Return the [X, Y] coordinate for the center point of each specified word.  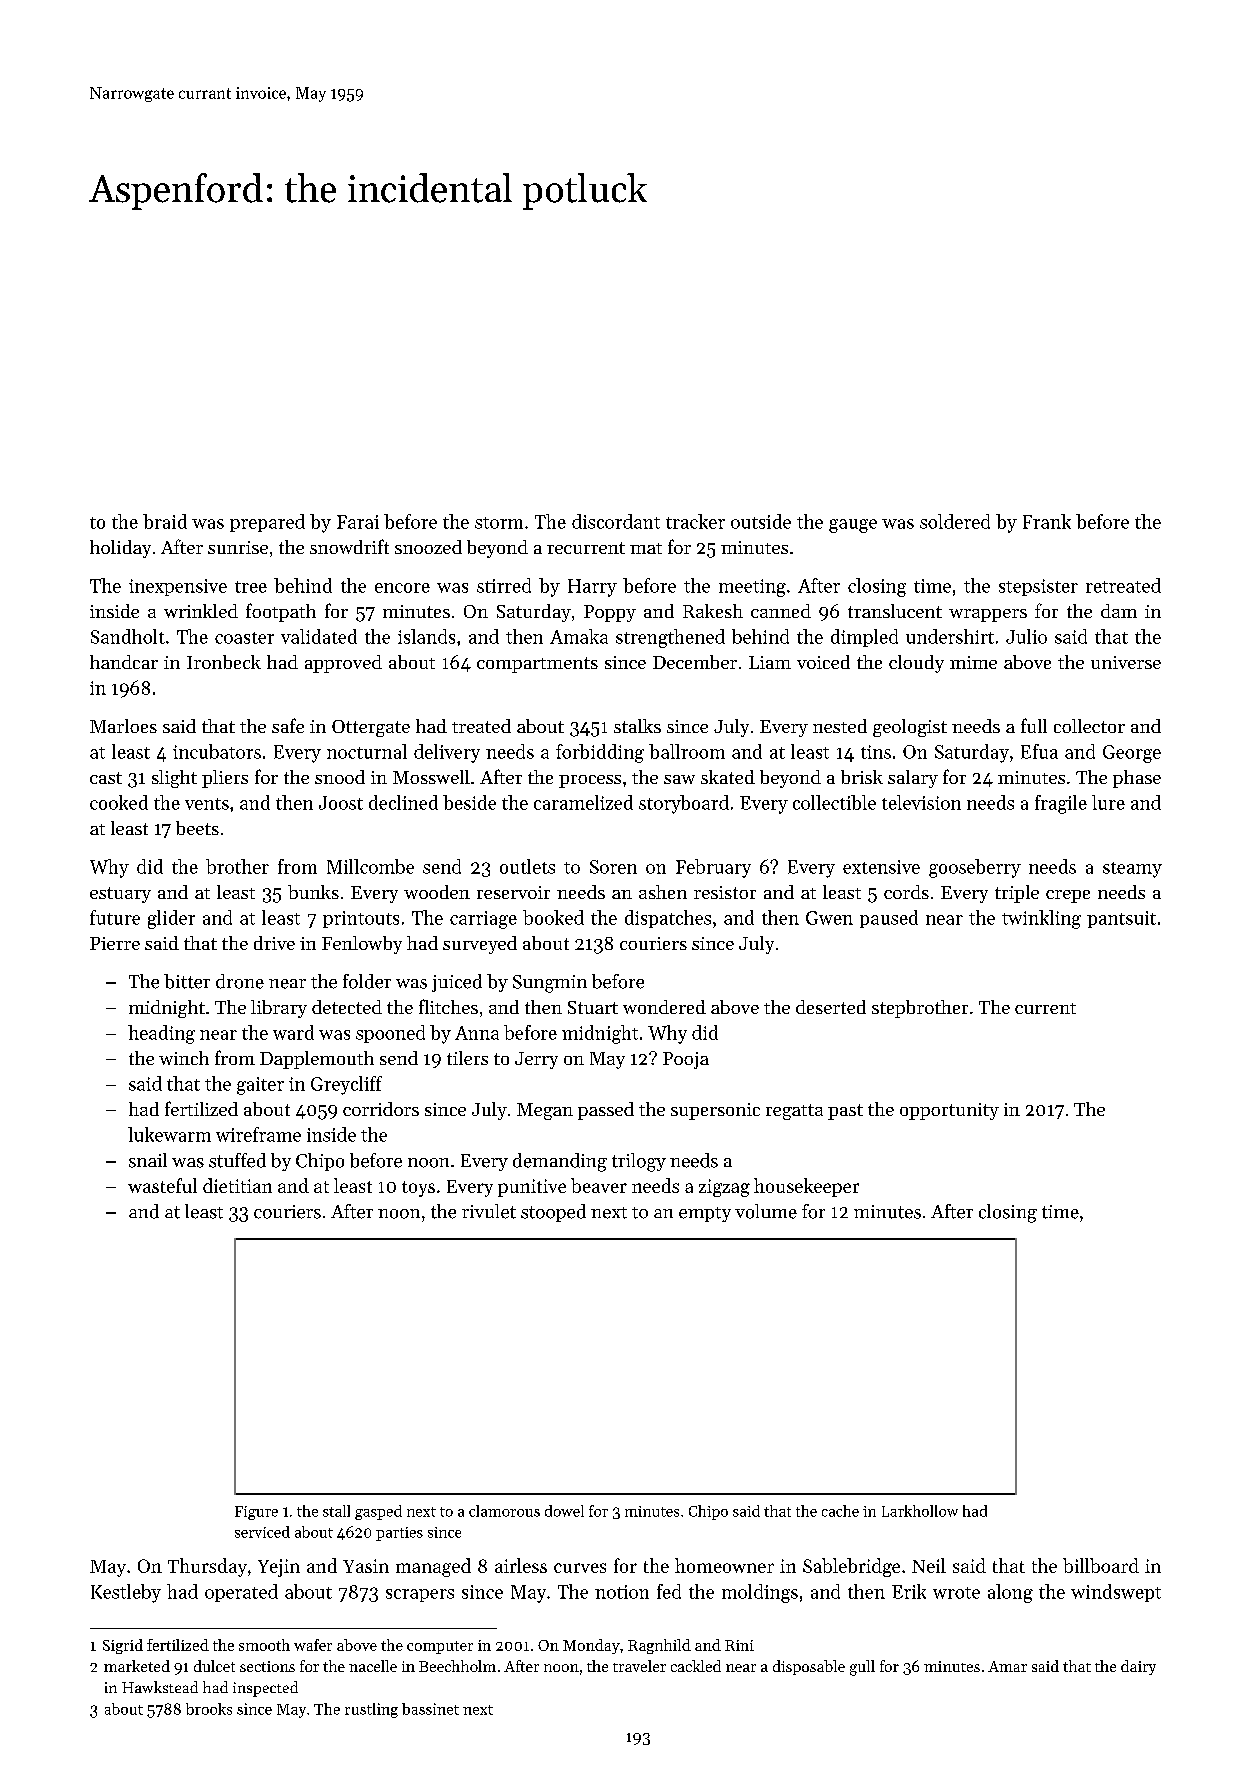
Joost [341, 803]
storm [499, 523]
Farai [358, 522]
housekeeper [806, 1187]
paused [889, 919]
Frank [1047, 521]
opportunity [949, 1111]
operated [241, 1593]
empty [705, 1214]
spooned [390, 1034]
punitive [532, 1188]
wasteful [162, 1185]
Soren [613, 867]
